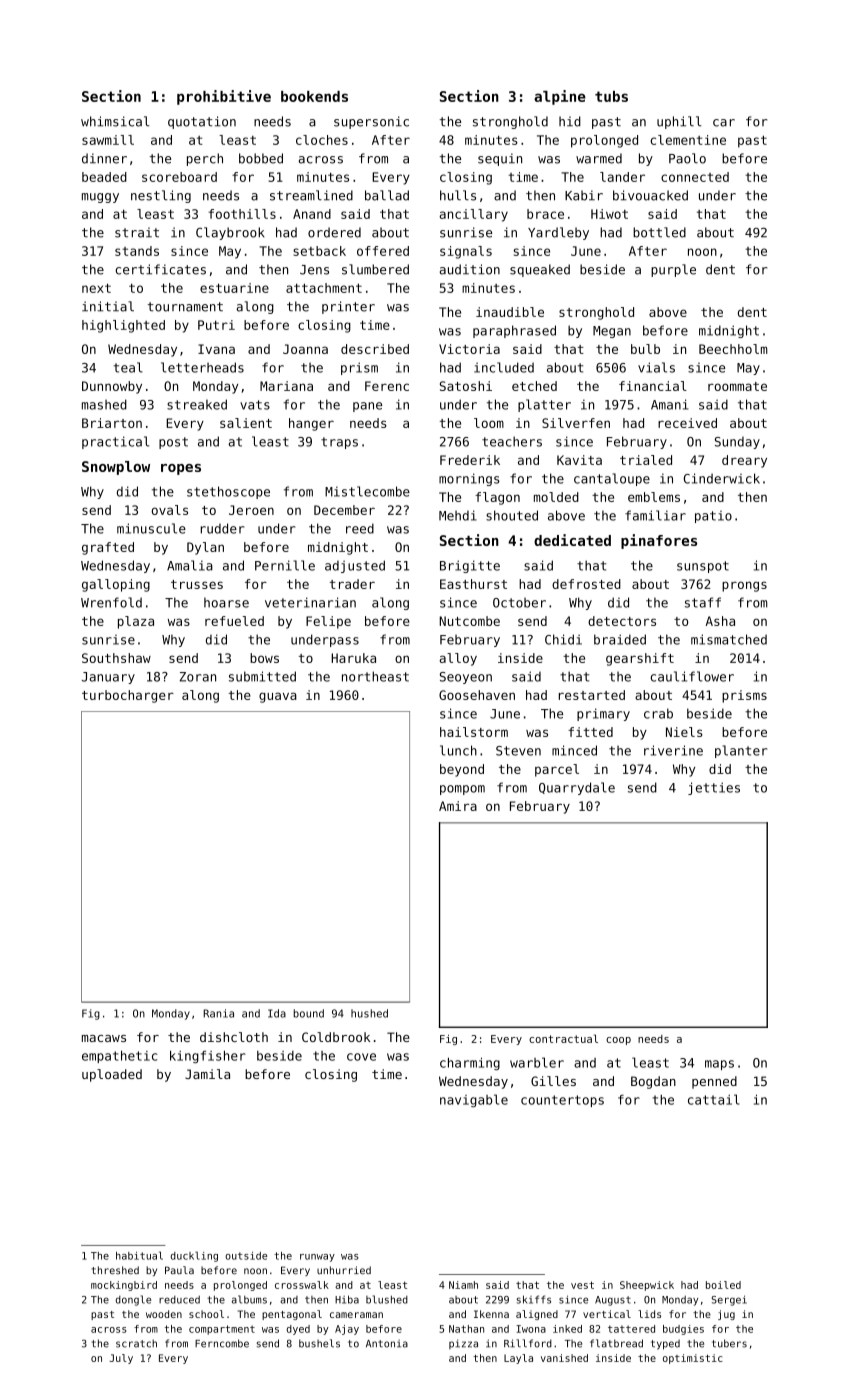  I want to click on Niamh, so click(463, 1285).
